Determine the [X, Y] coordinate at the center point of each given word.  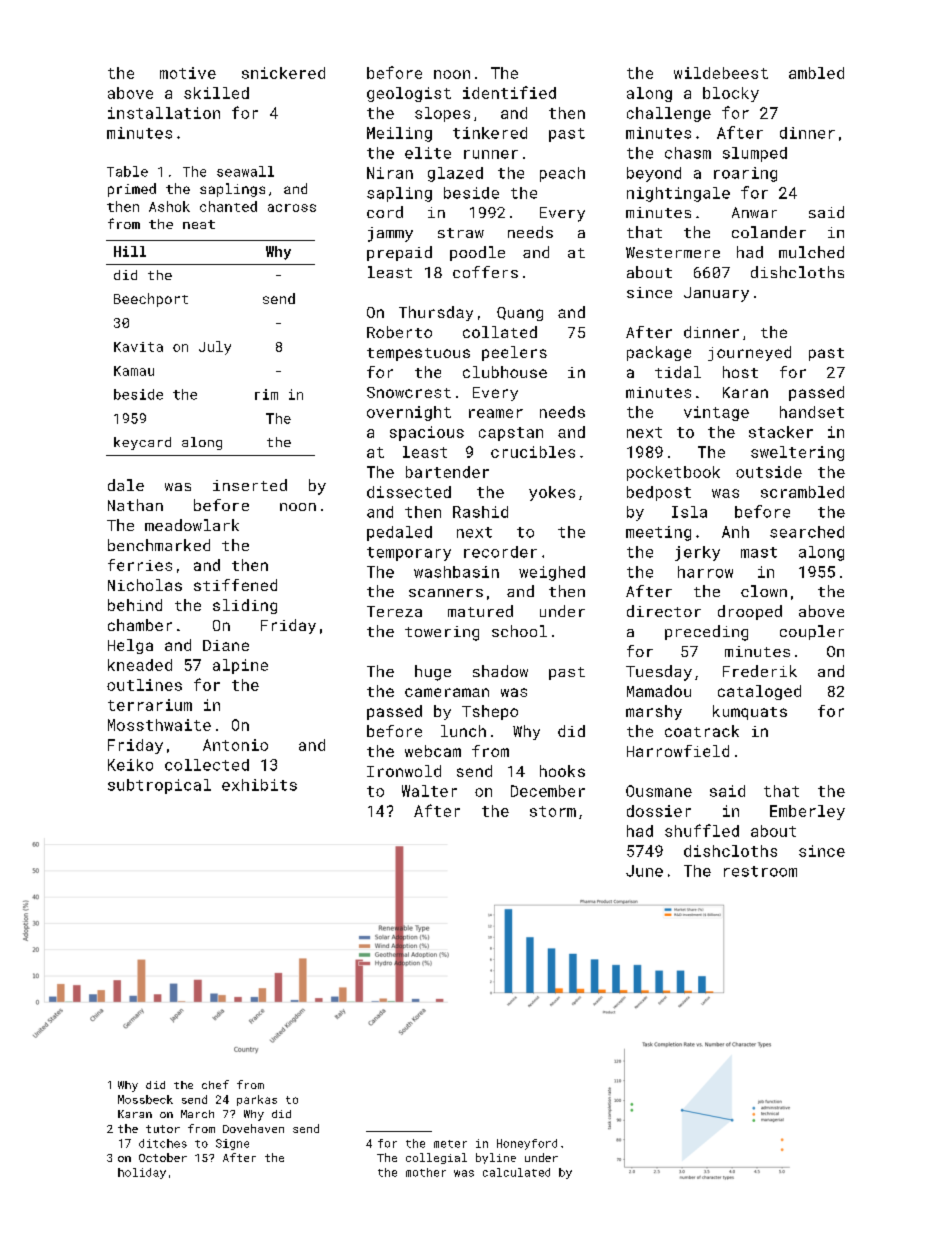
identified [509, 92]
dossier [659, 811]
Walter [429, 791]
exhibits [259, 785]
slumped [755, 154]
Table [127, 171]
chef [215, 1084]
